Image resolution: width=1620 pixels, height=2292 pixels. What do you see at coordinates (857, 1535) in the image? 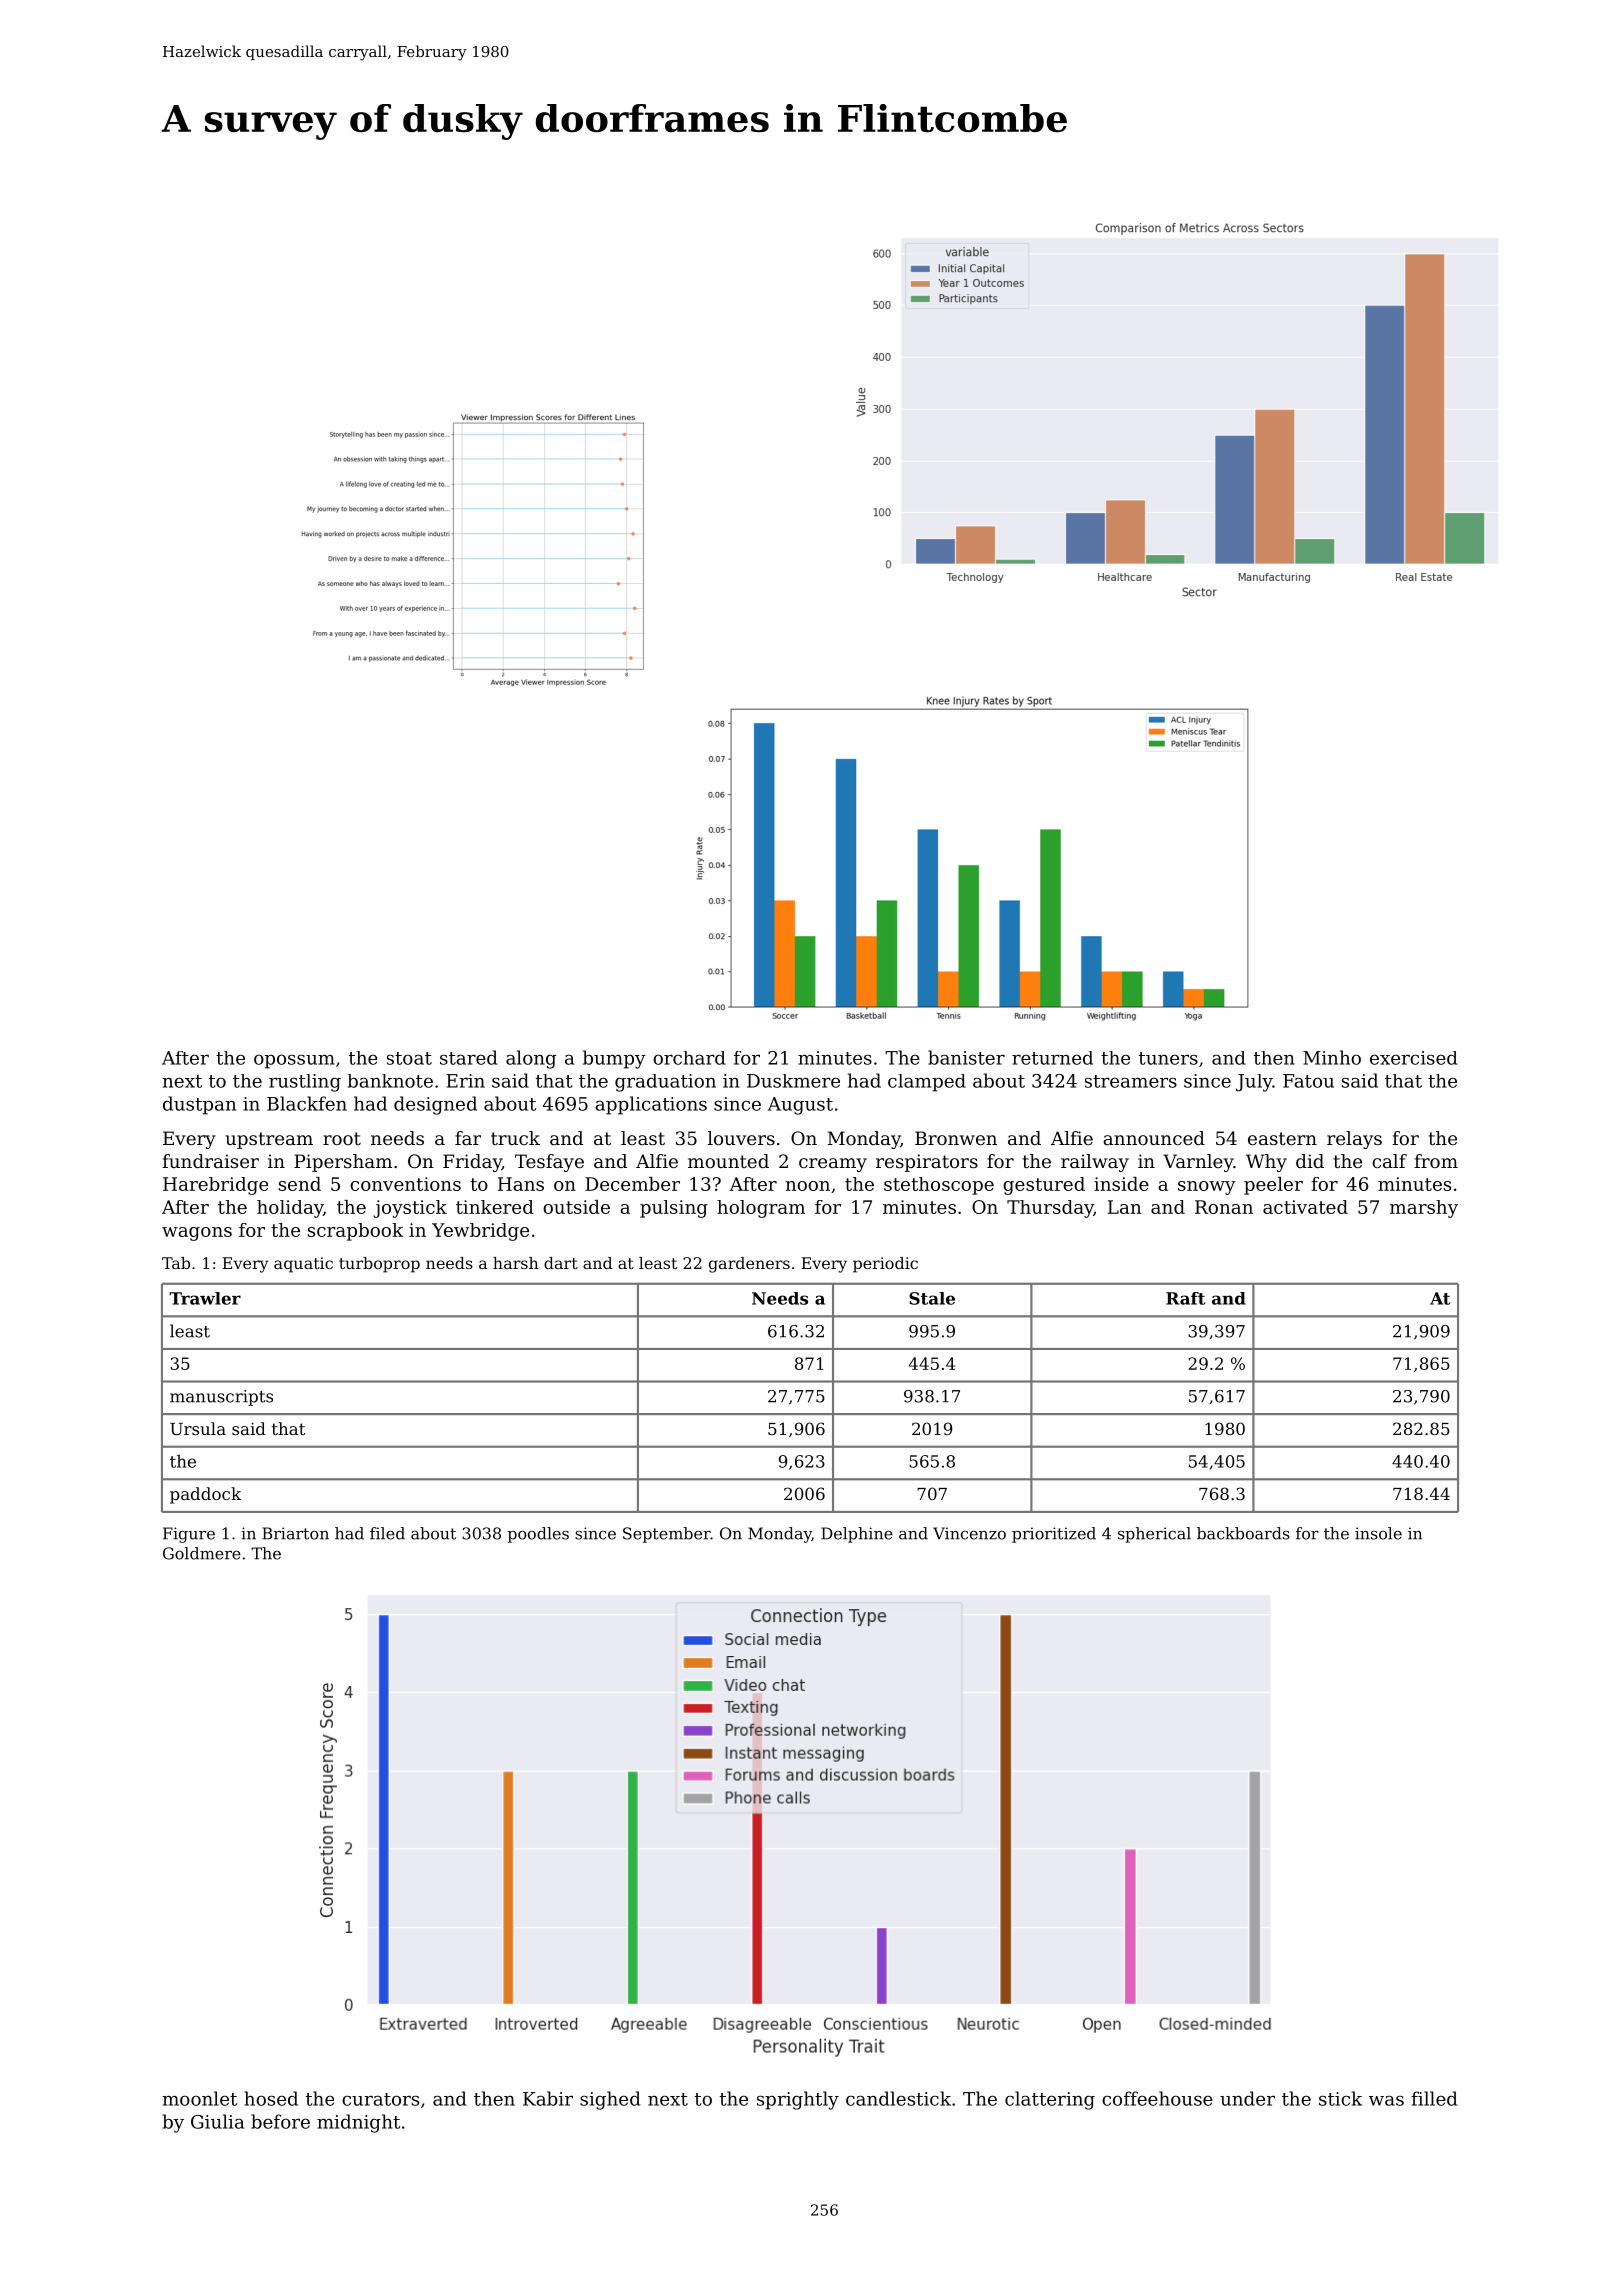
I see `Delphine` at bounding box center [857, 1535].
